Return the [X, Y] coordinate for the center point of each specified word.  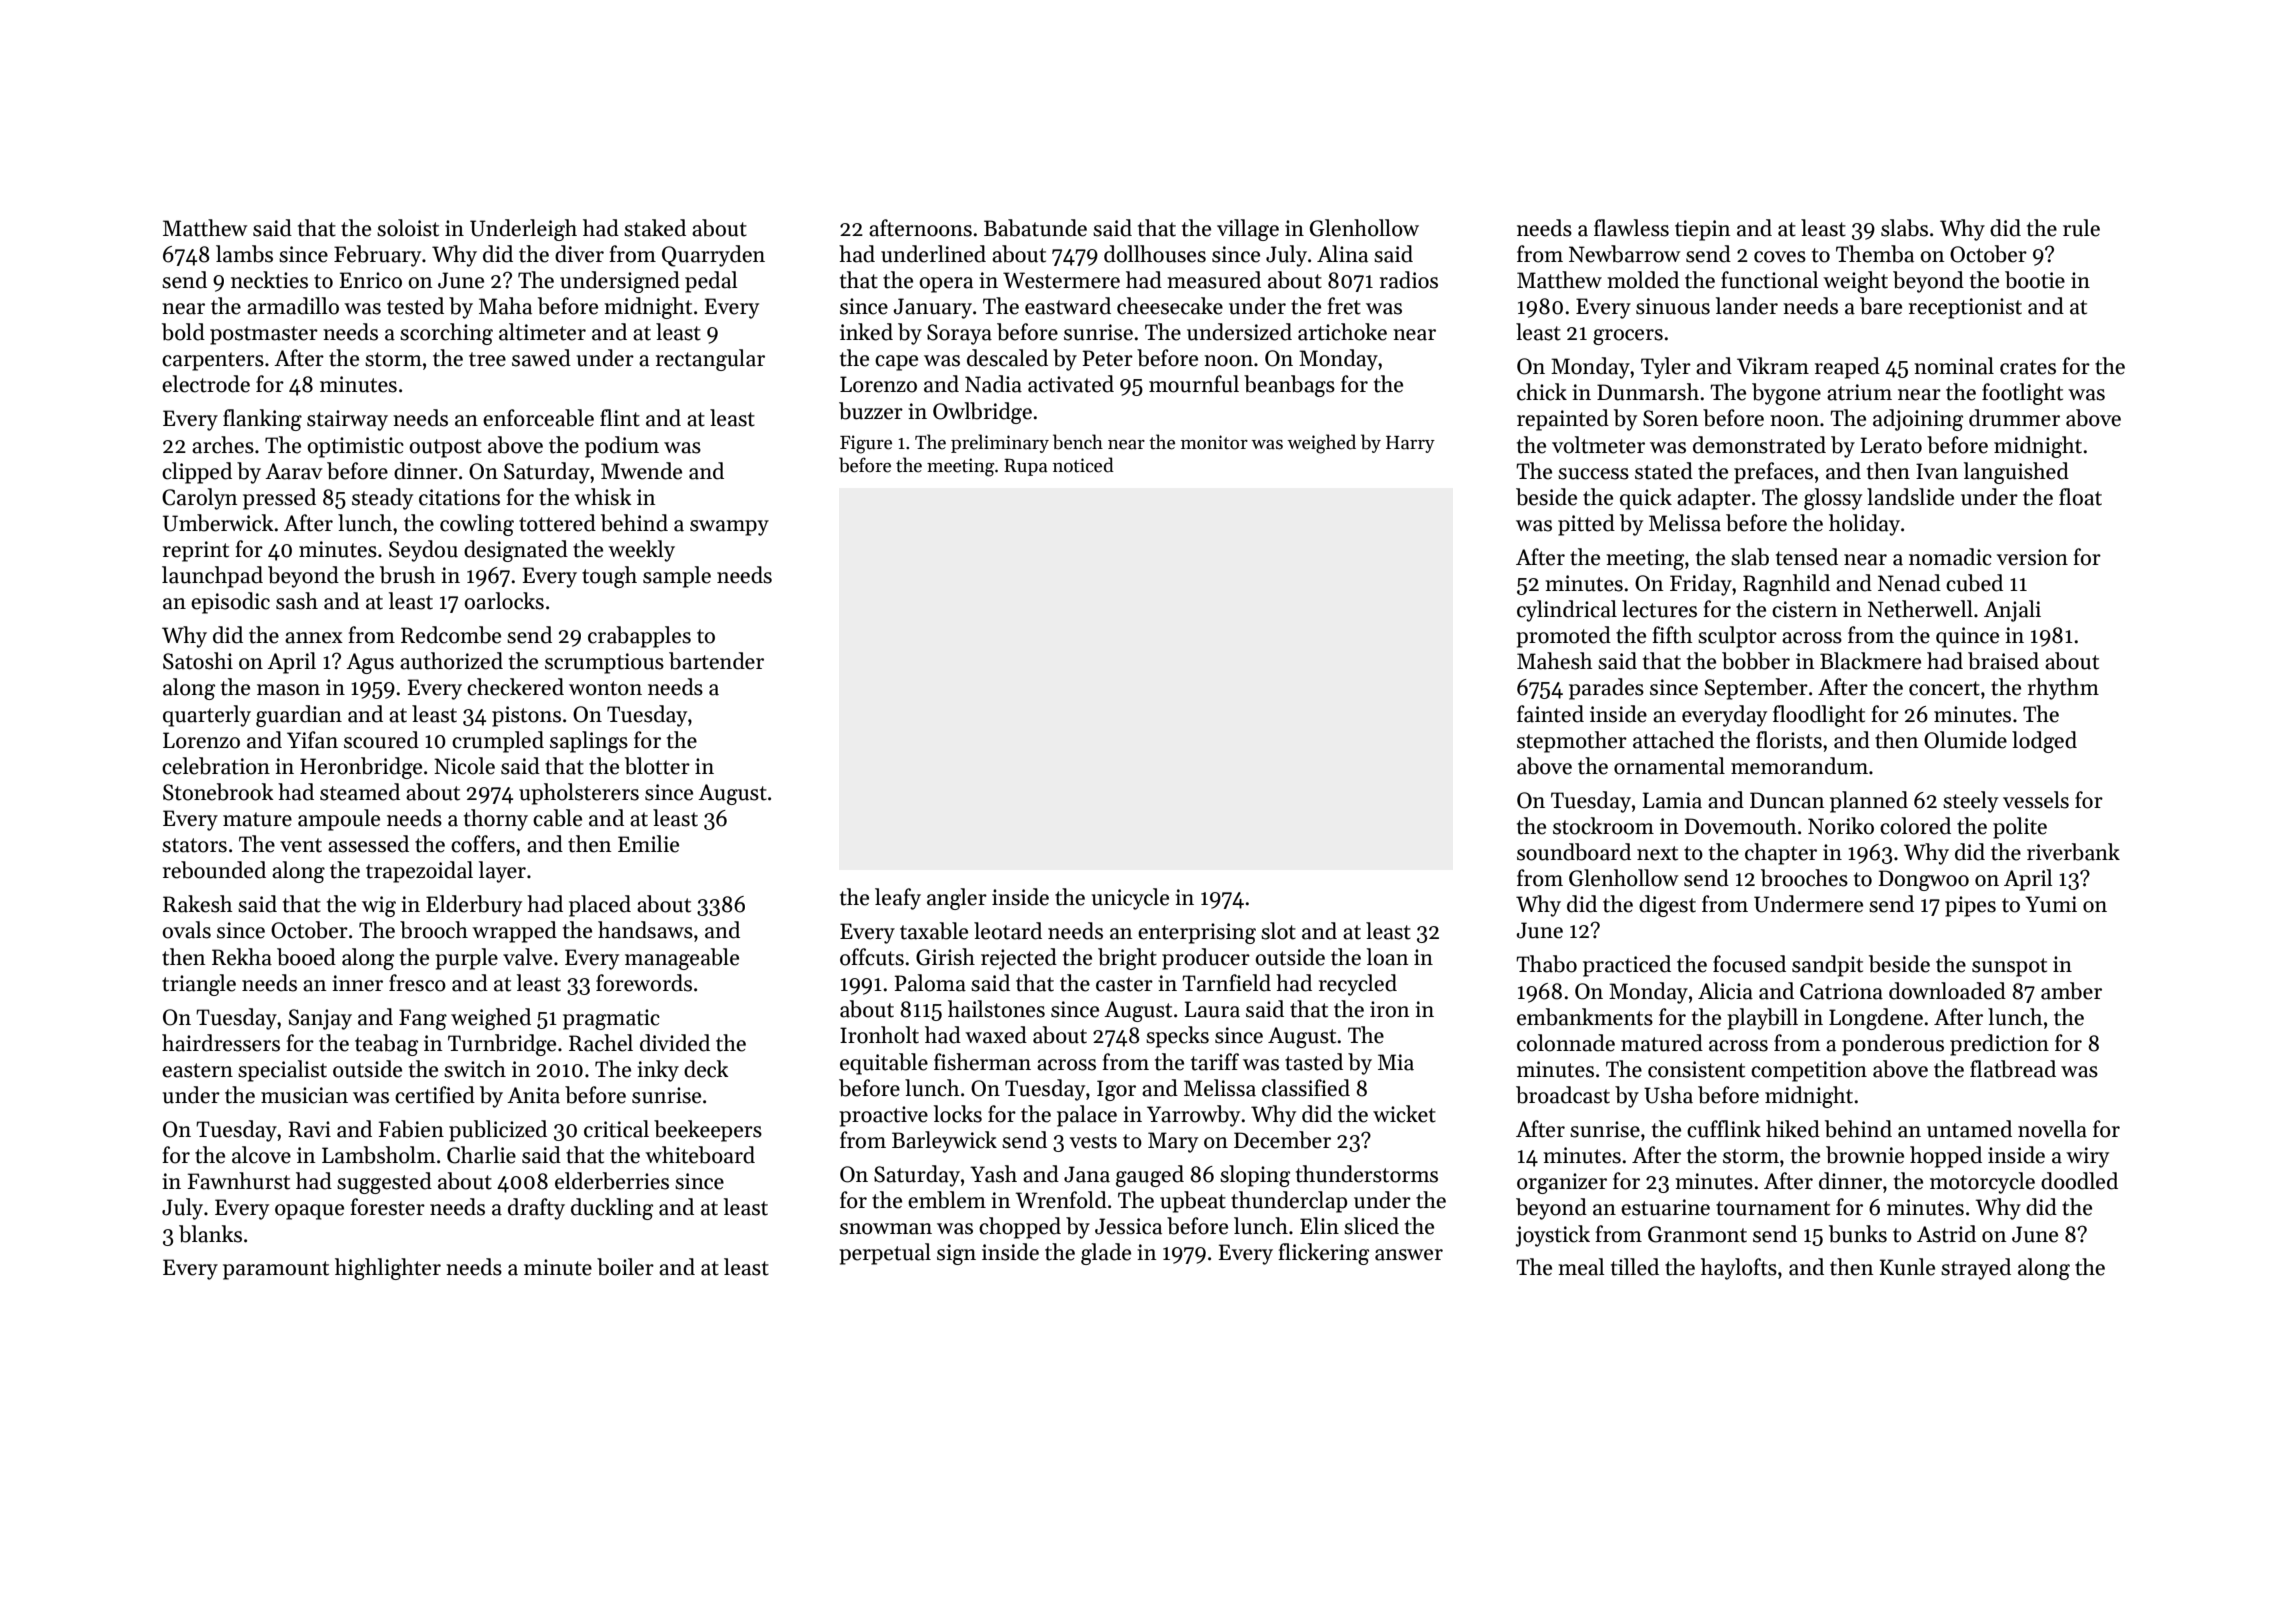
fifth [1672, 635]
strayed [1976, 1269]
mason [288, 690]
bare [1881, 306]
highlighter [388, 1269]
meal [1581, 1267]
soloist [408, 228]
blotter [657, 766]
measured [1214, 280]
